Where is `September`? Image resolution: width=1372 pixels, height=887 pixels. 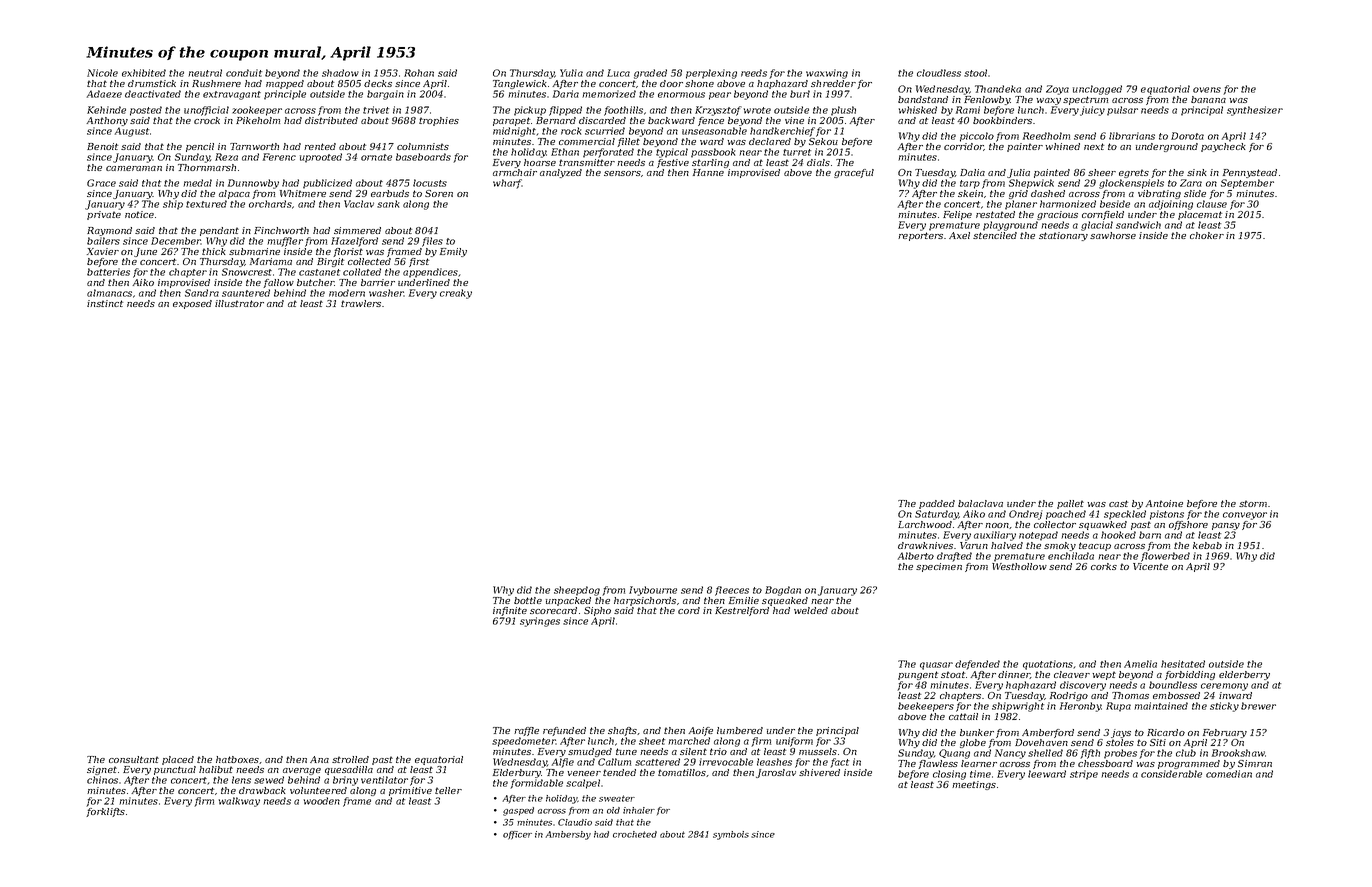
September is located at coordinates (1247, 184).
